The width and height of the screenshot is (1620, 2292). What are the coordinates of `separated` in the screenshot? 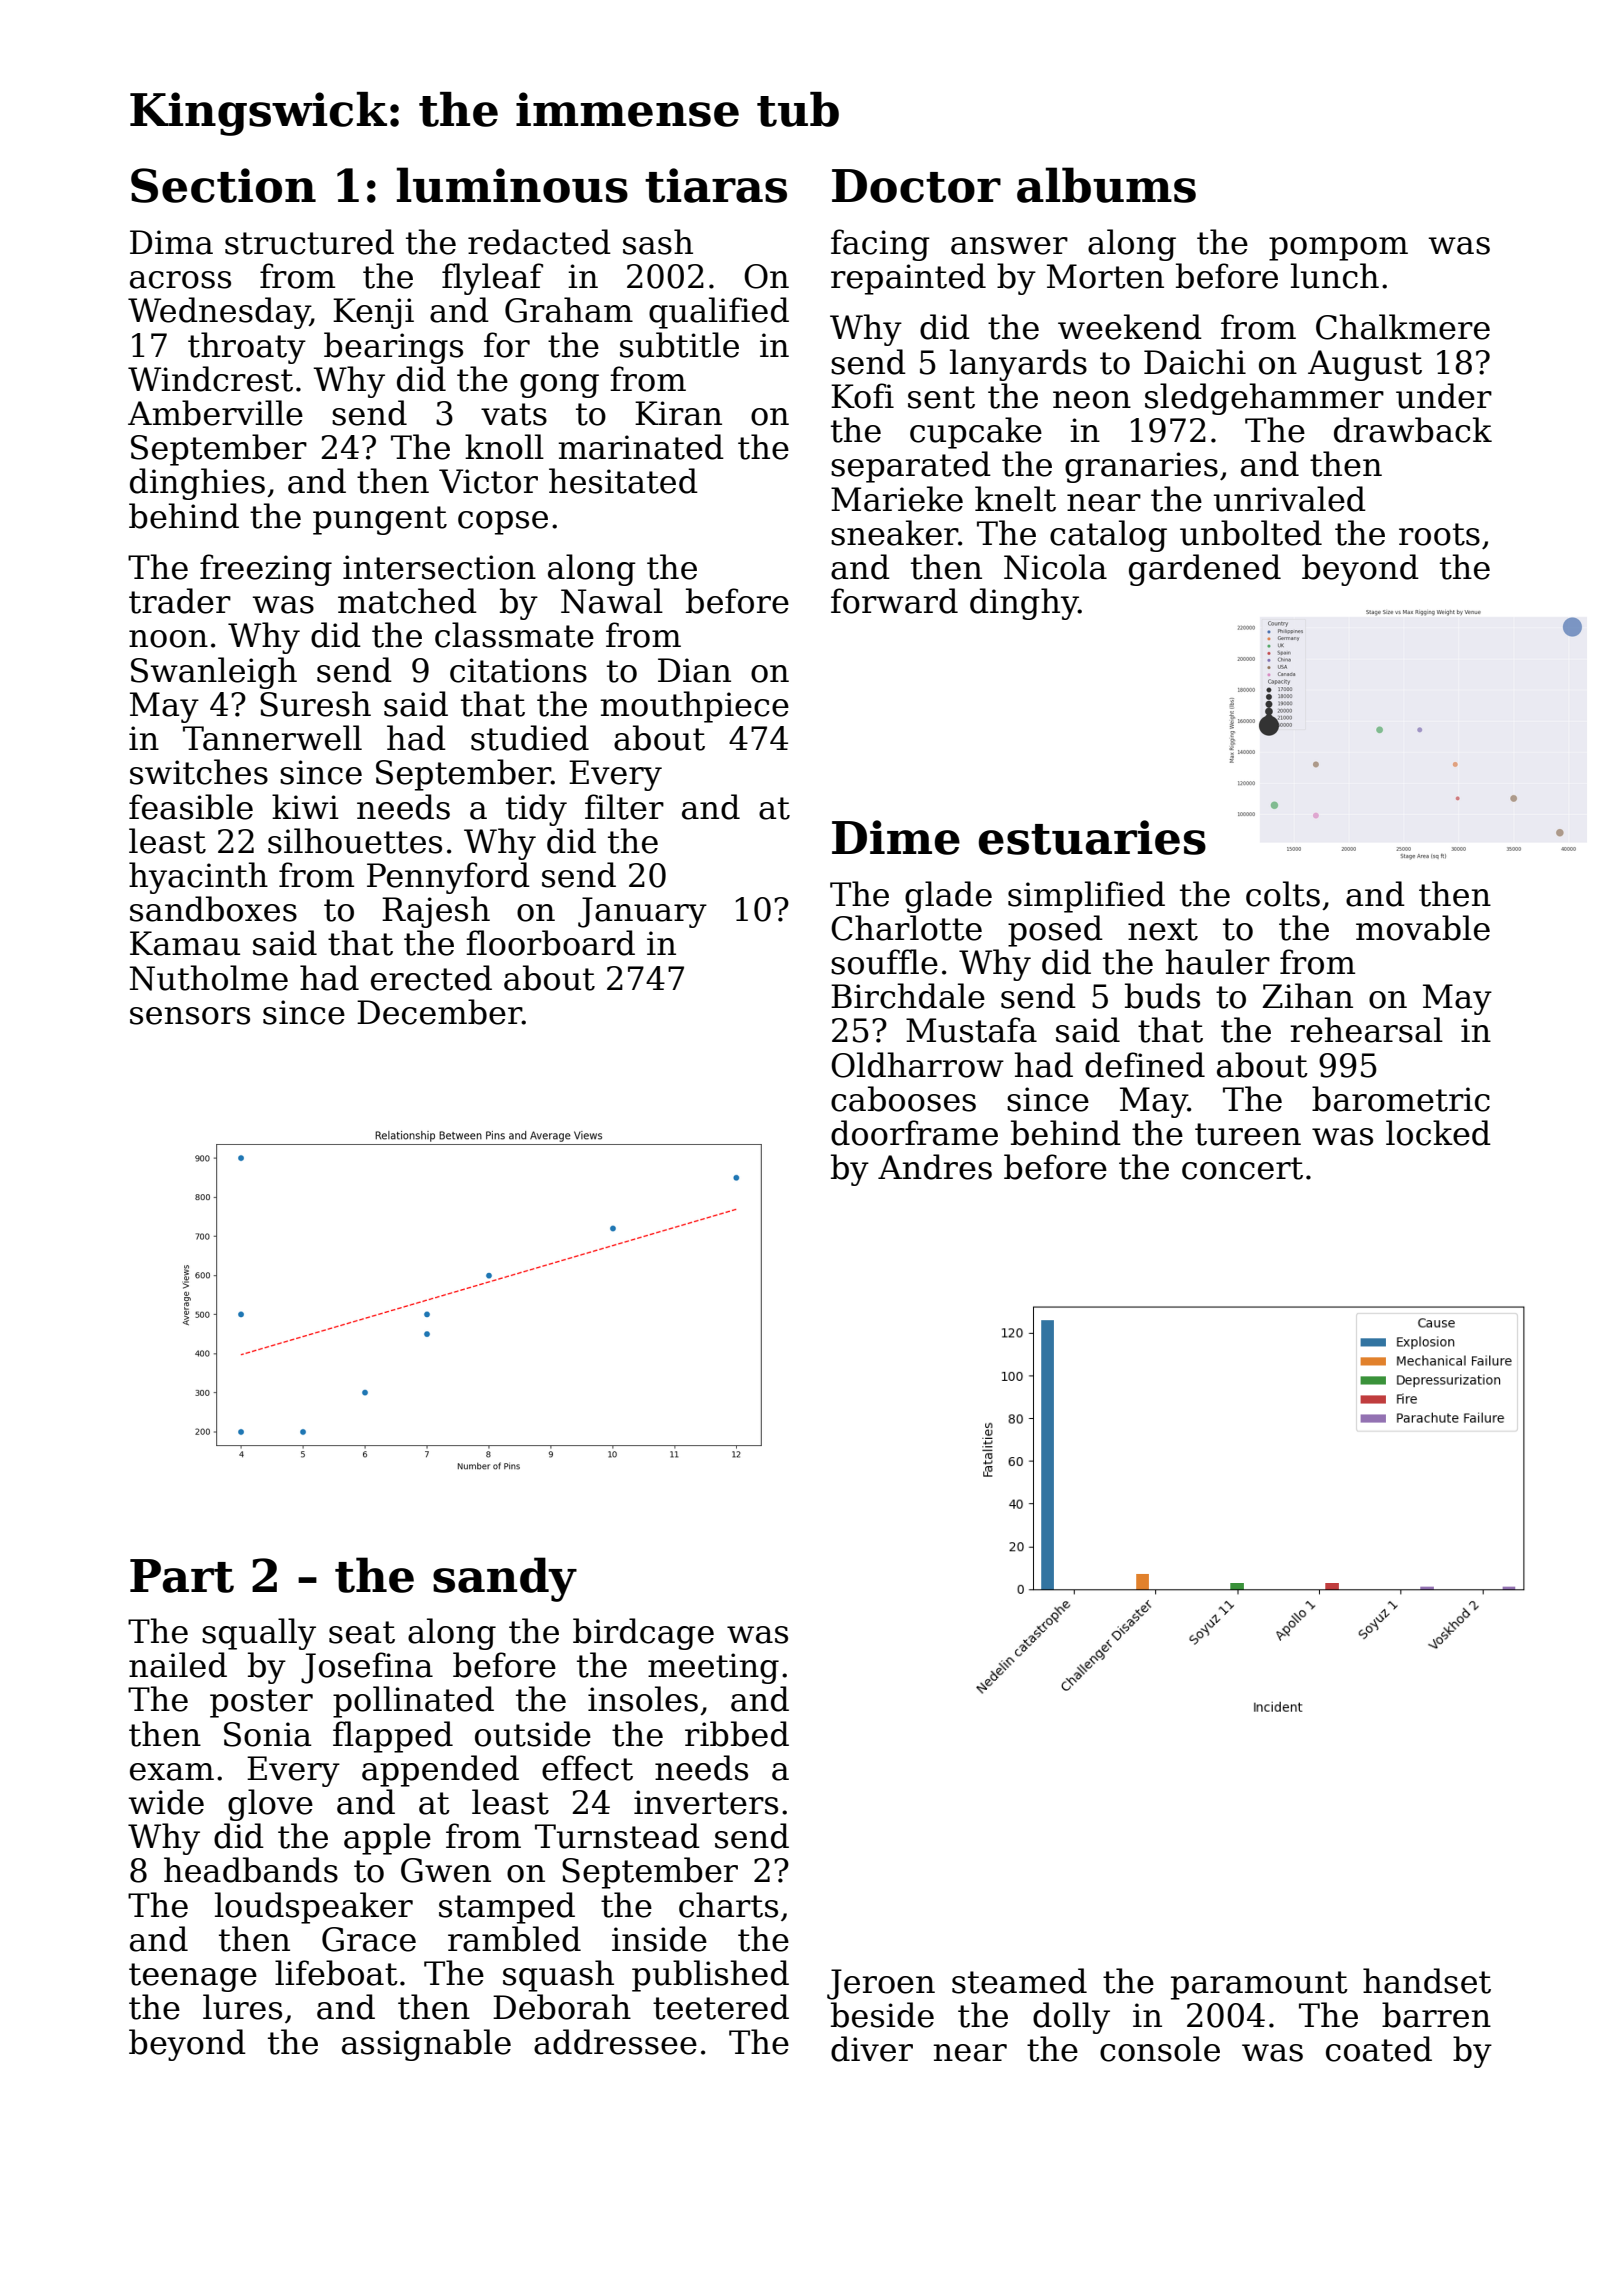 It's located at (911, 467).
